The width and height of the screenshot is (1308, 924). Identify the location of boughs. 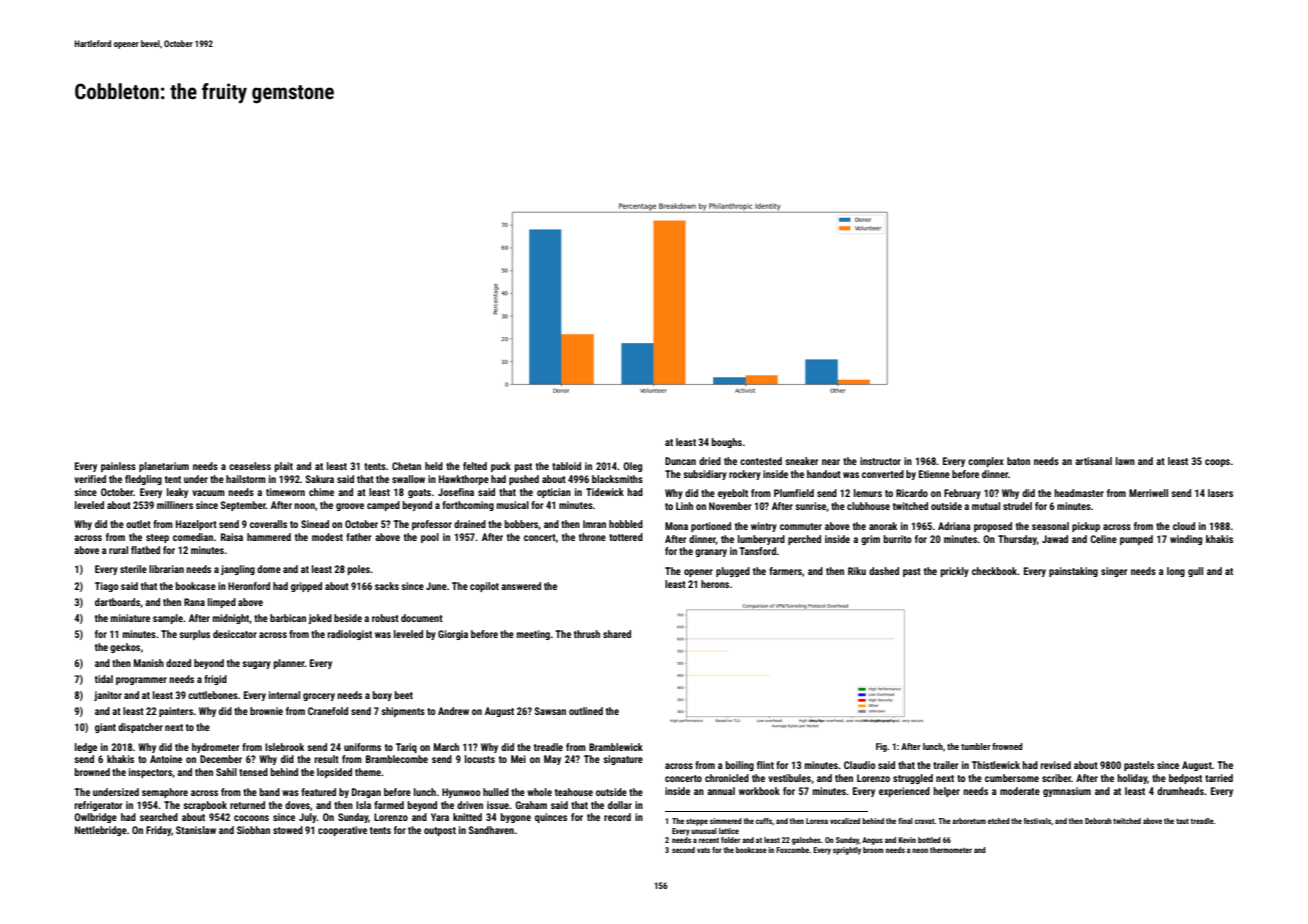
(727, 443).
